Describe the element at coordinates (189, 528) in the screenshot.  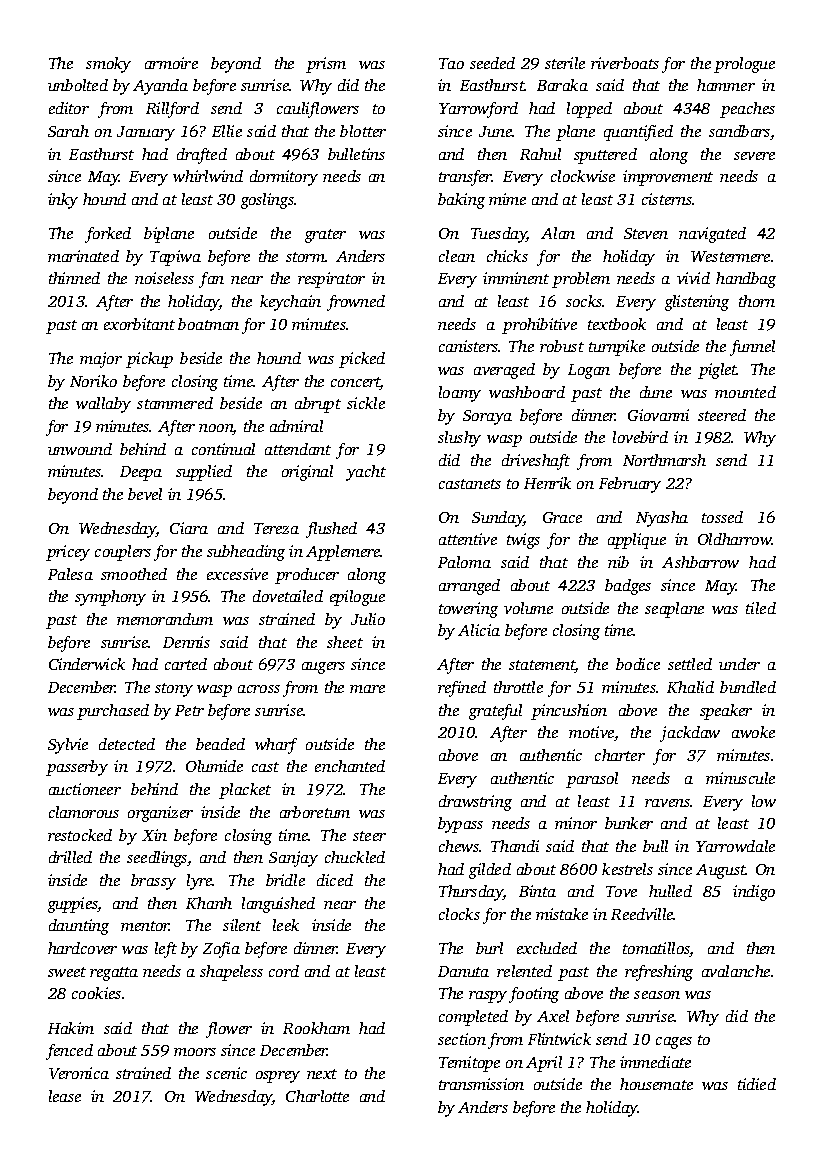
I see `Ciara` at that location.
